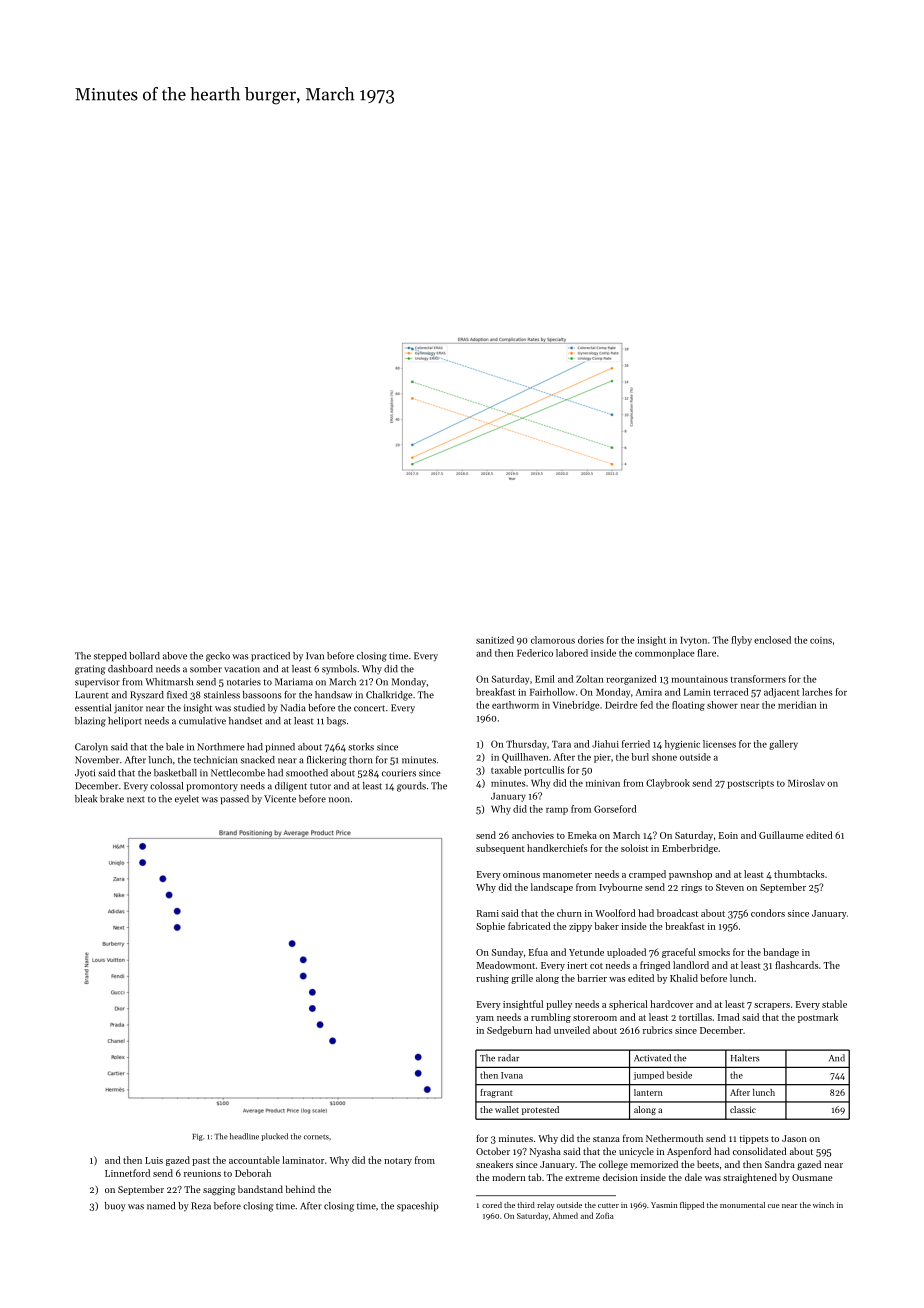  I want to click on stepped, so click(110, 657).
